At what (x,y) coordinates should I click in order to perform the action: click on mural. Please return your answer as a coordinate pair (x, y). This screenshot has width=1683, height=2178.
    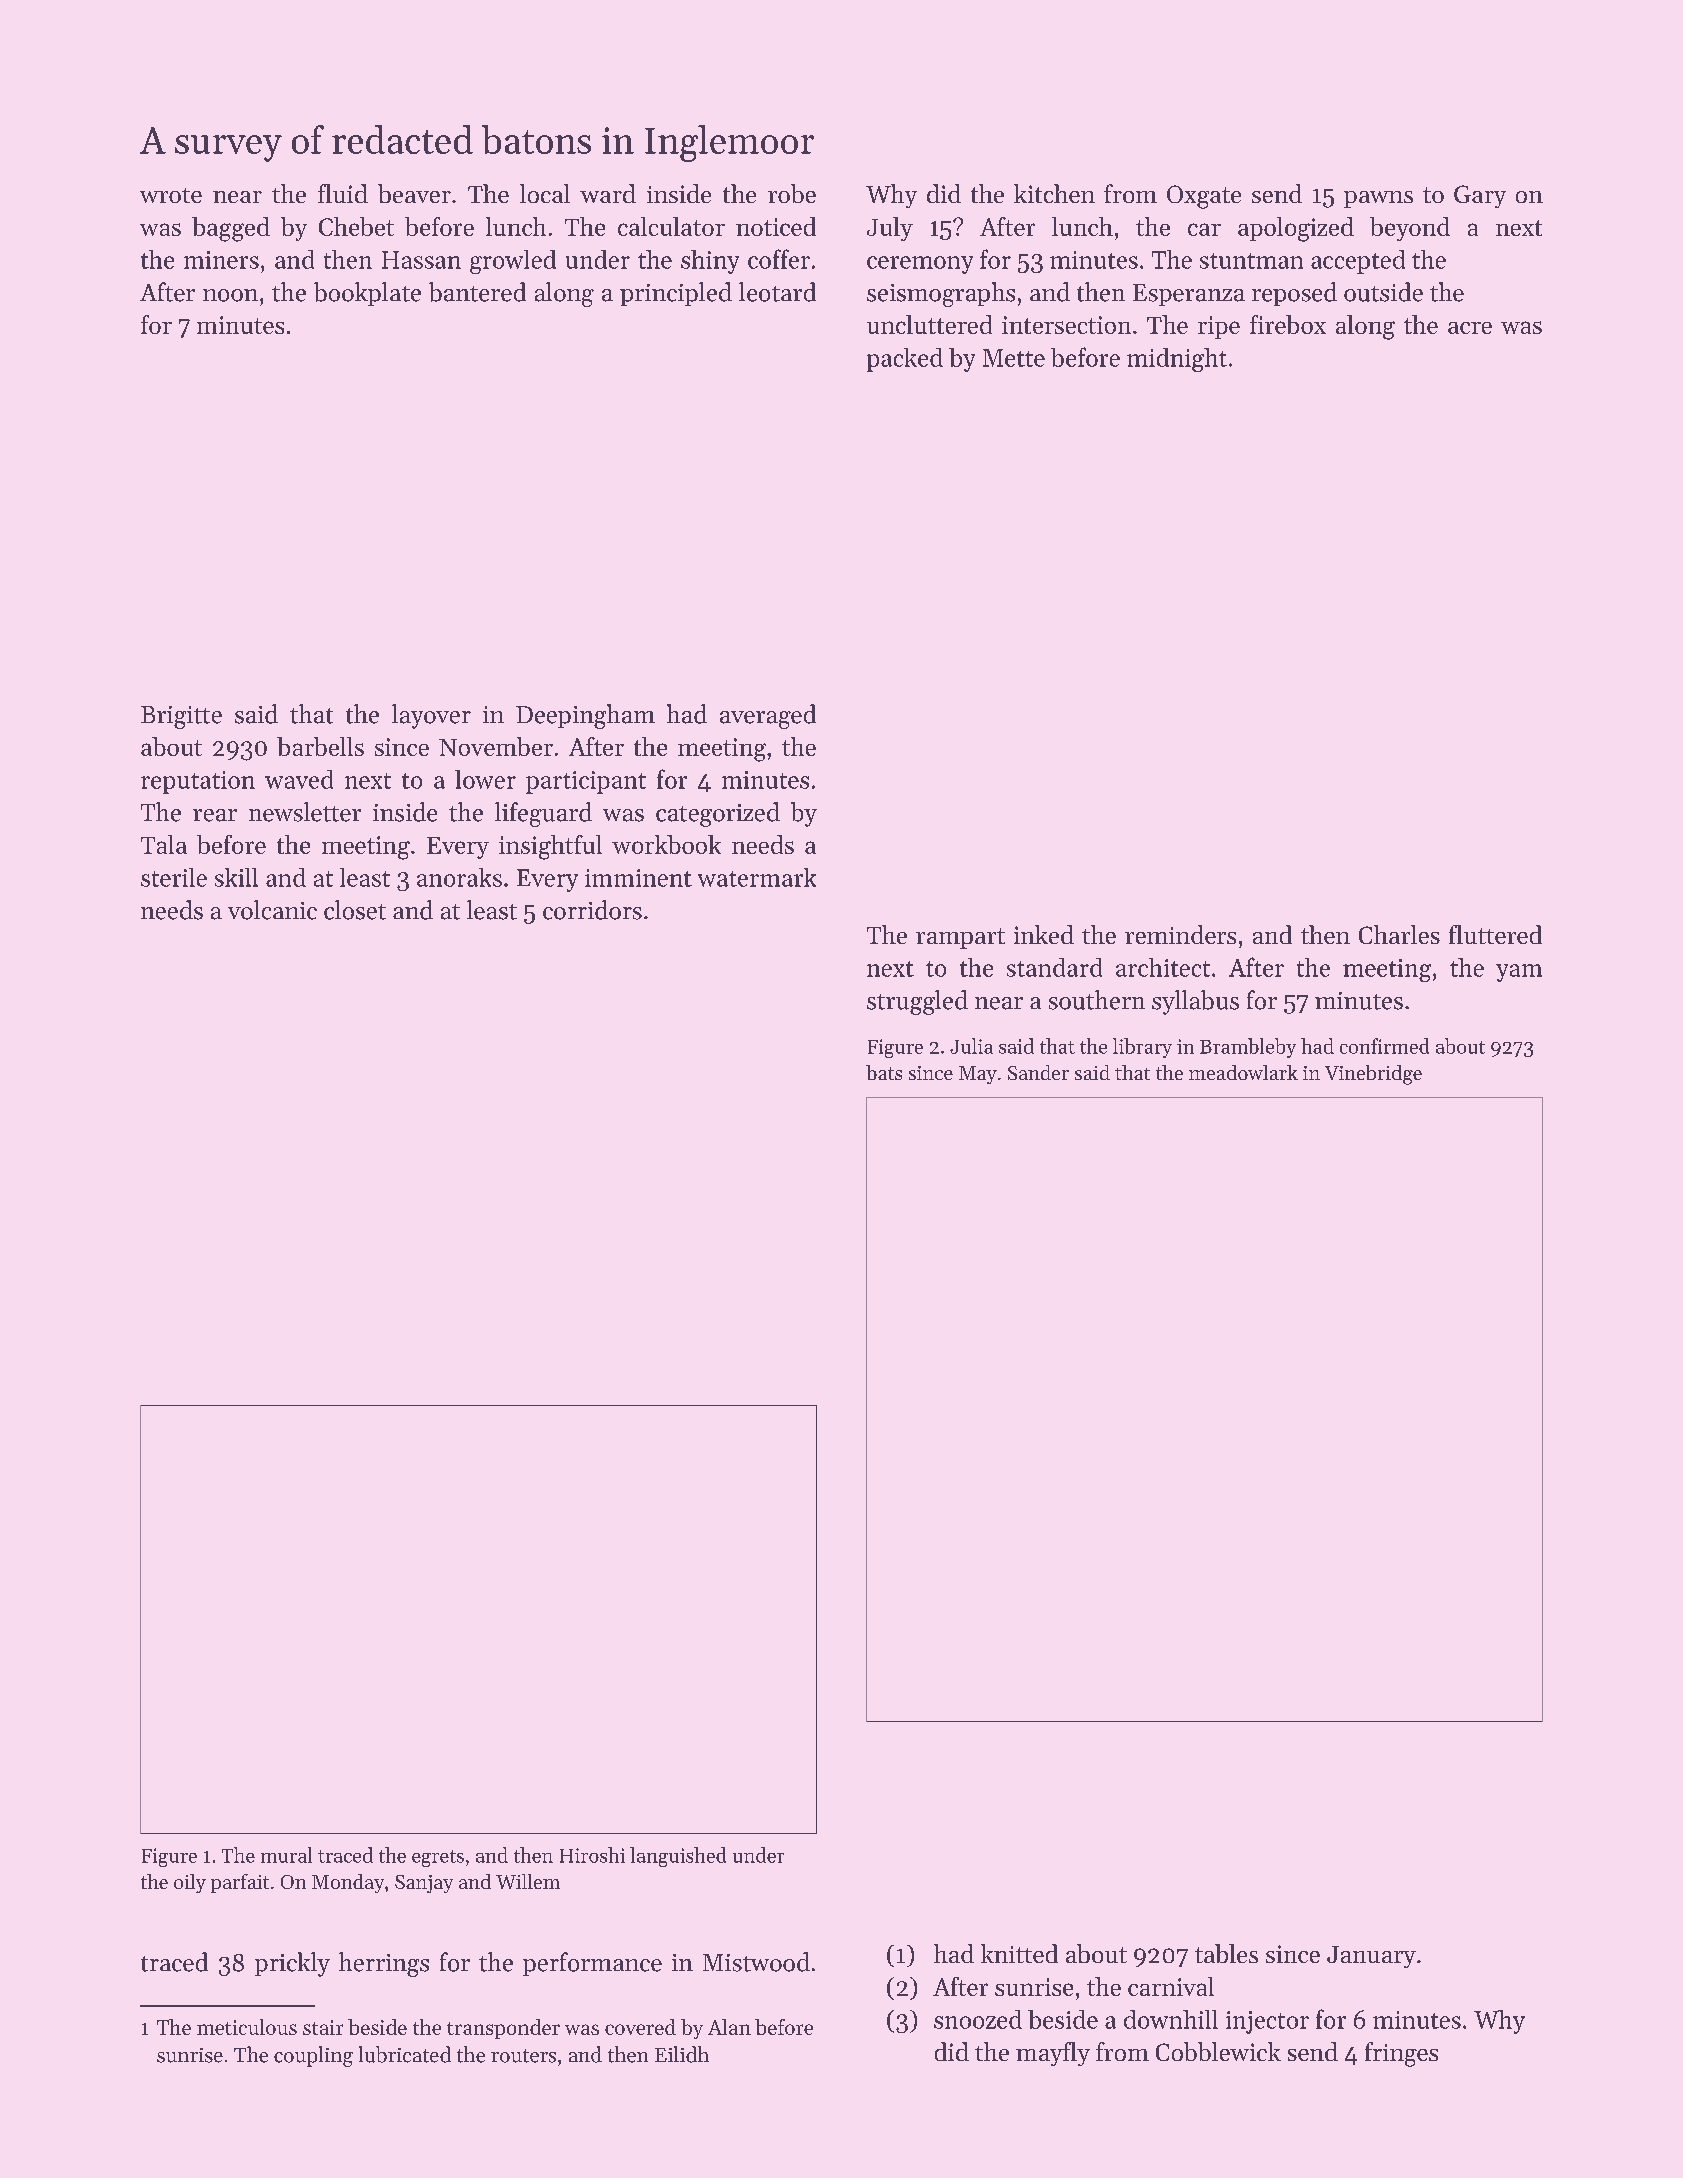
    Looking at the image, I should click on (286, 1855).
